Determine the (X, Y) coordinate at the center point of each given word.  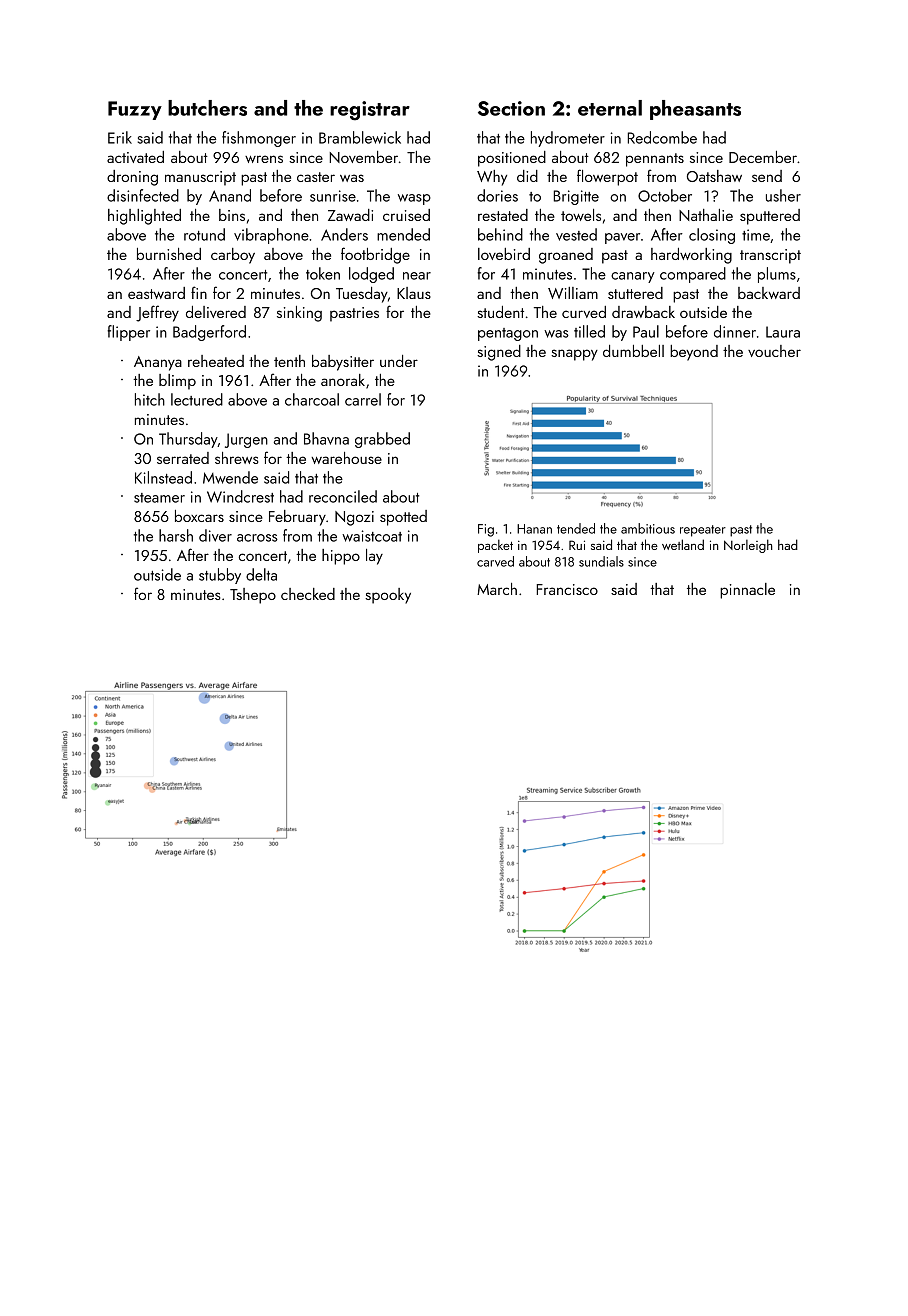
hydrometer (568, 139)
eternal (610, 108)
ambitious (648, 528)
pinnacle (747, 591)
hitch (150, 399)
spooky (388, 596)
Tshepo (253, 596)
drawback (643, 312)
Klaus (414, 293)
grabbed (382, 440)
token (323, 273)
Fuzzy (135, 110)
